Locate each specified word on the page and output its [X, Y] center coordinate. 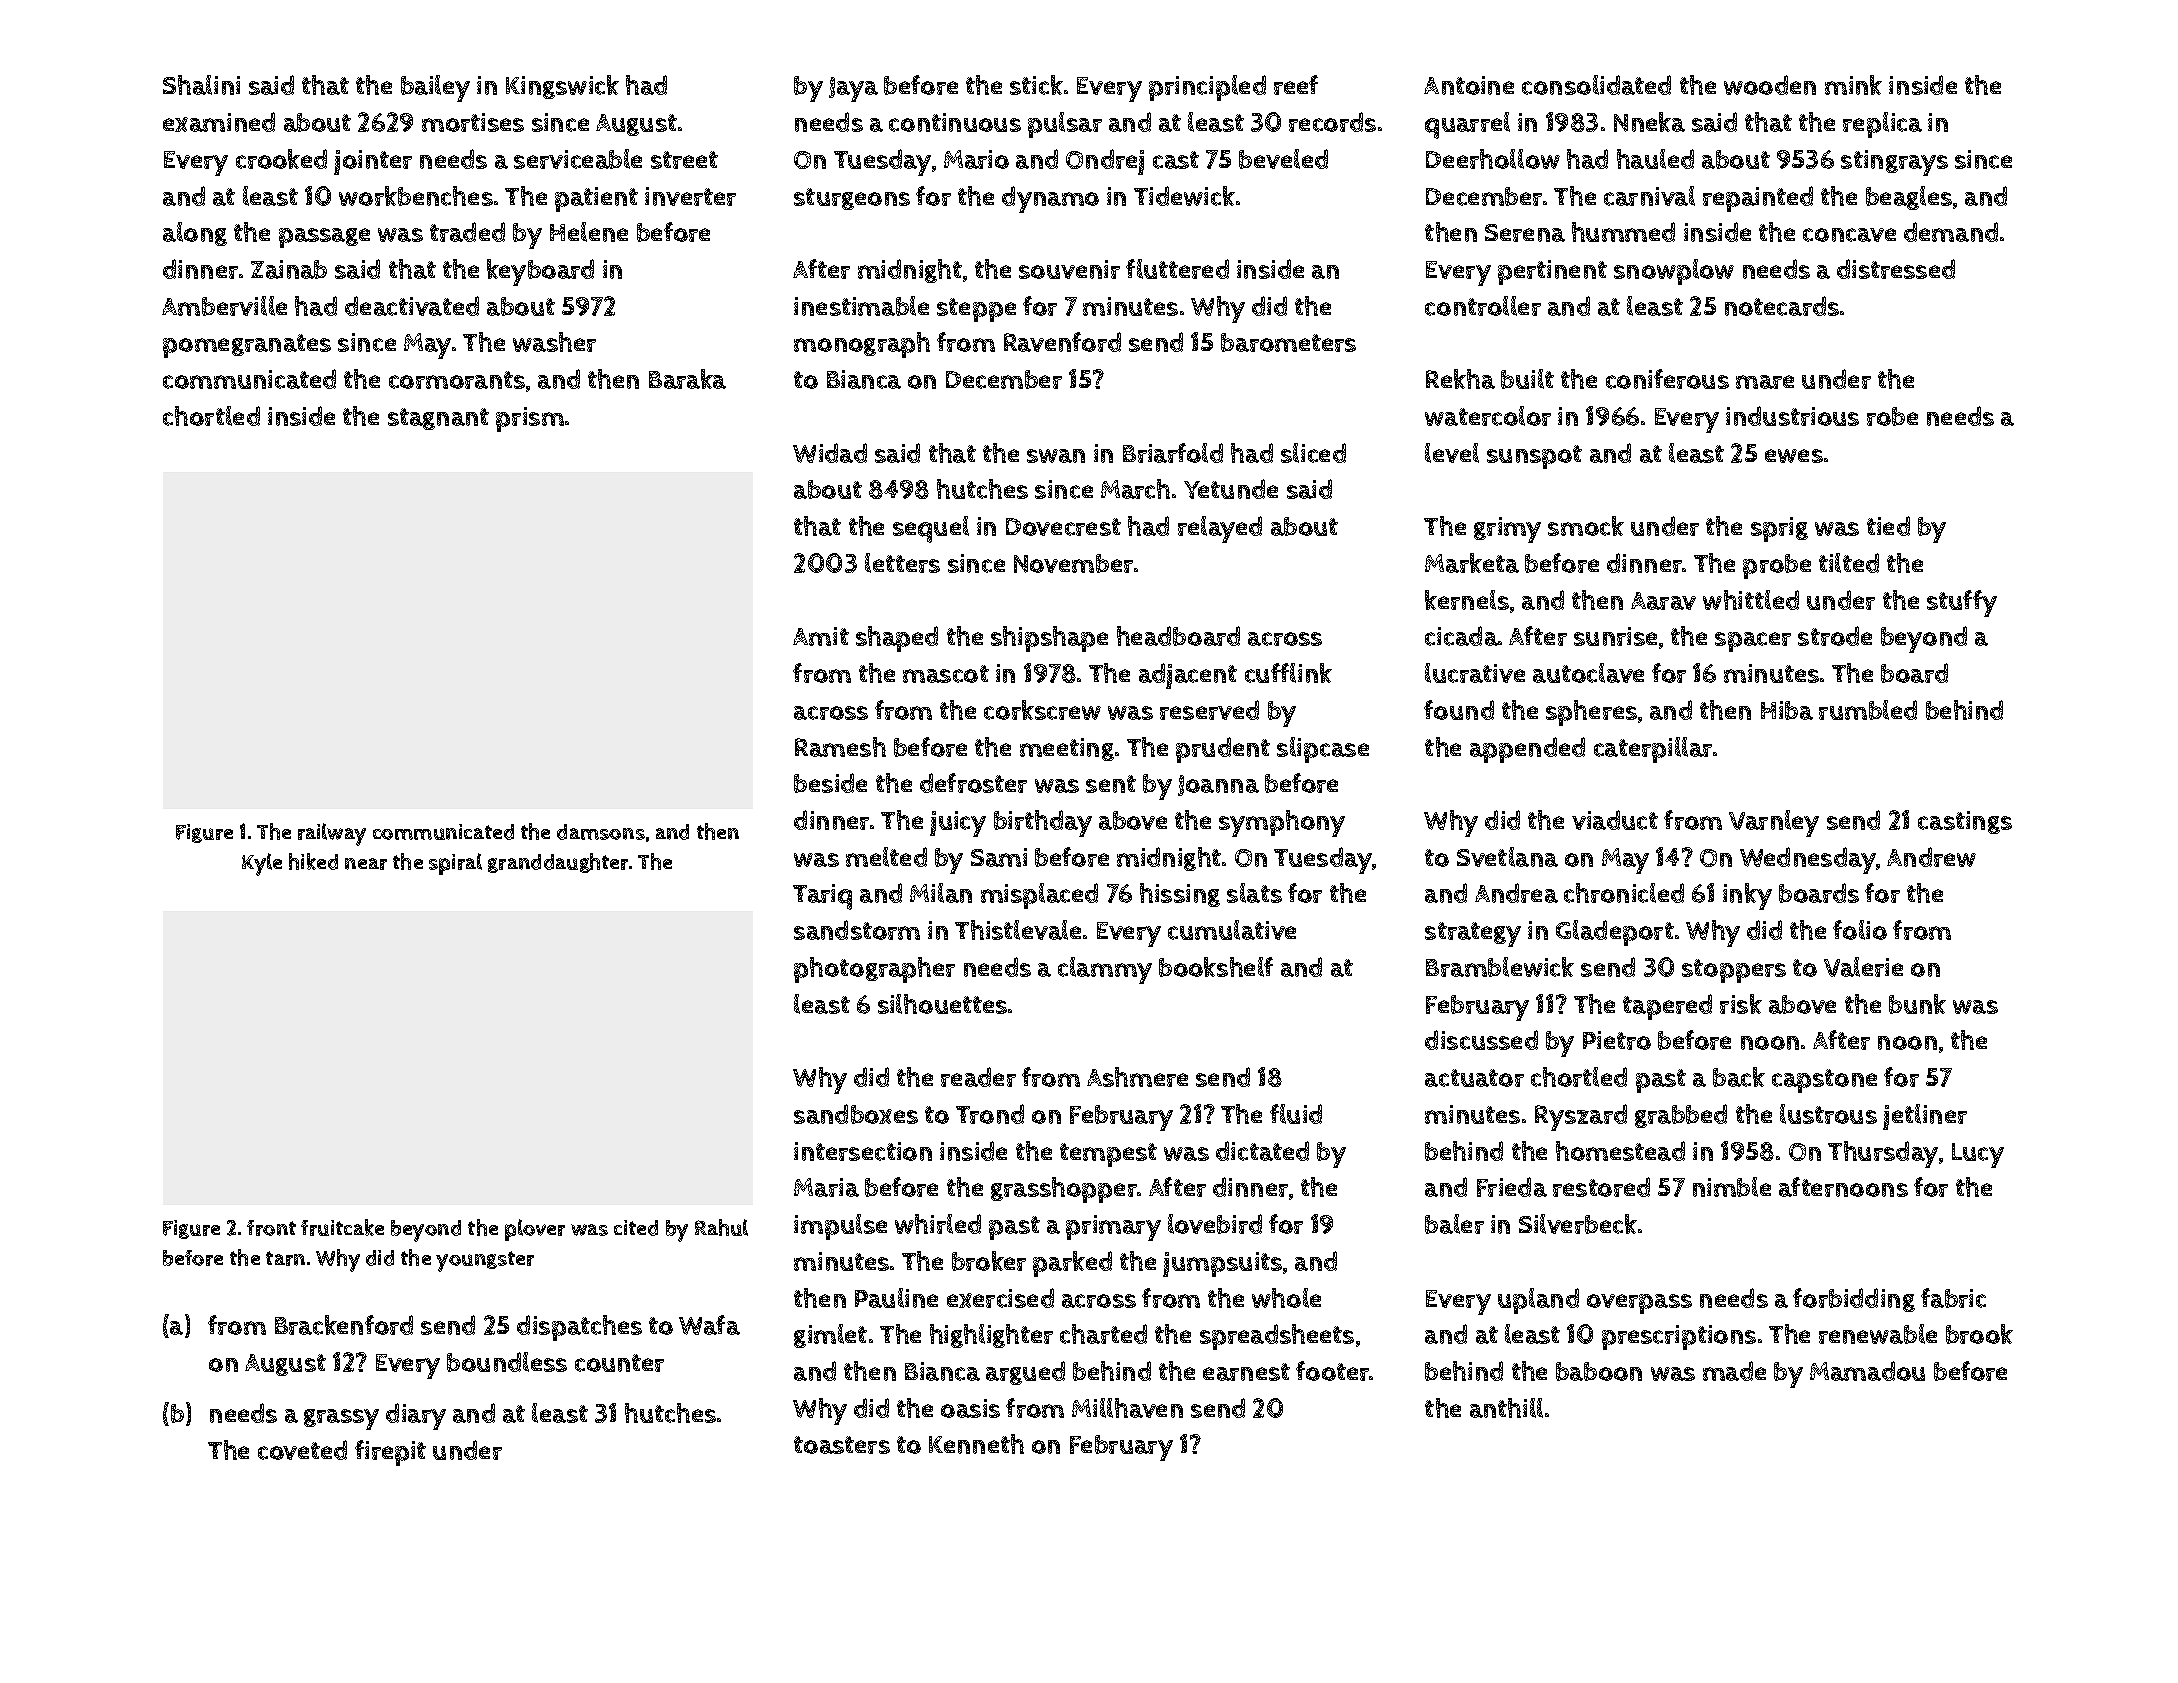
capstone [1824, 1081]
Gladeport [1615, 933]
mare [1765, 382]
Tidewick [1184, 196]
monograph [862, 345]
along [195, 234]
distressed [1896, 269]
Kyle [262, 864]
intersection [863, 1151]
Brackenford [344, 1325]
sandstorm [857, 930]
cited [636, 1228]
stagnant [438, 419]
